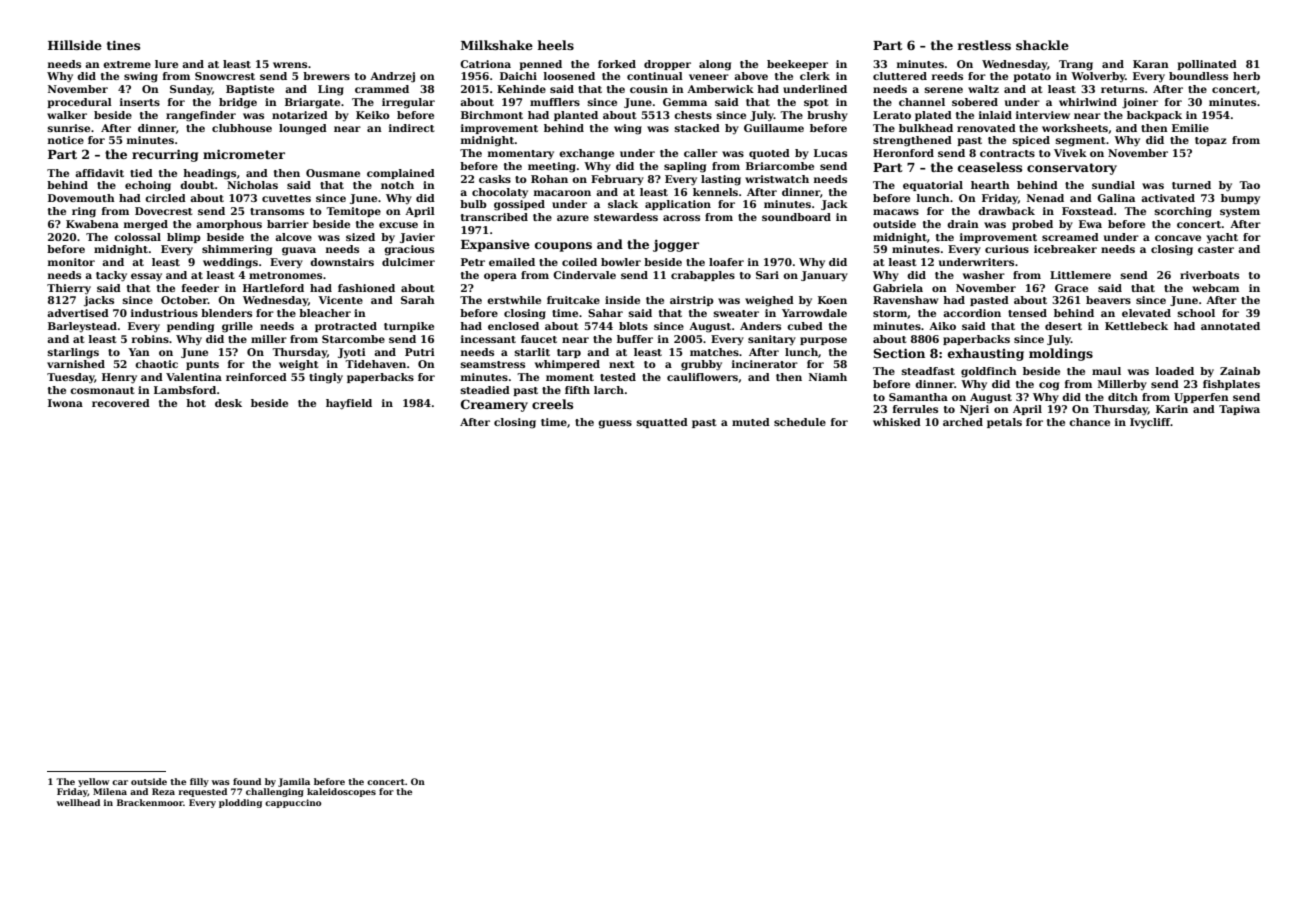 The image size is (1308, 924). What do you see at coordinates (341, 792) in the screenshot?
I see `kaleidoscopes` at bounding box center [341, 792].
